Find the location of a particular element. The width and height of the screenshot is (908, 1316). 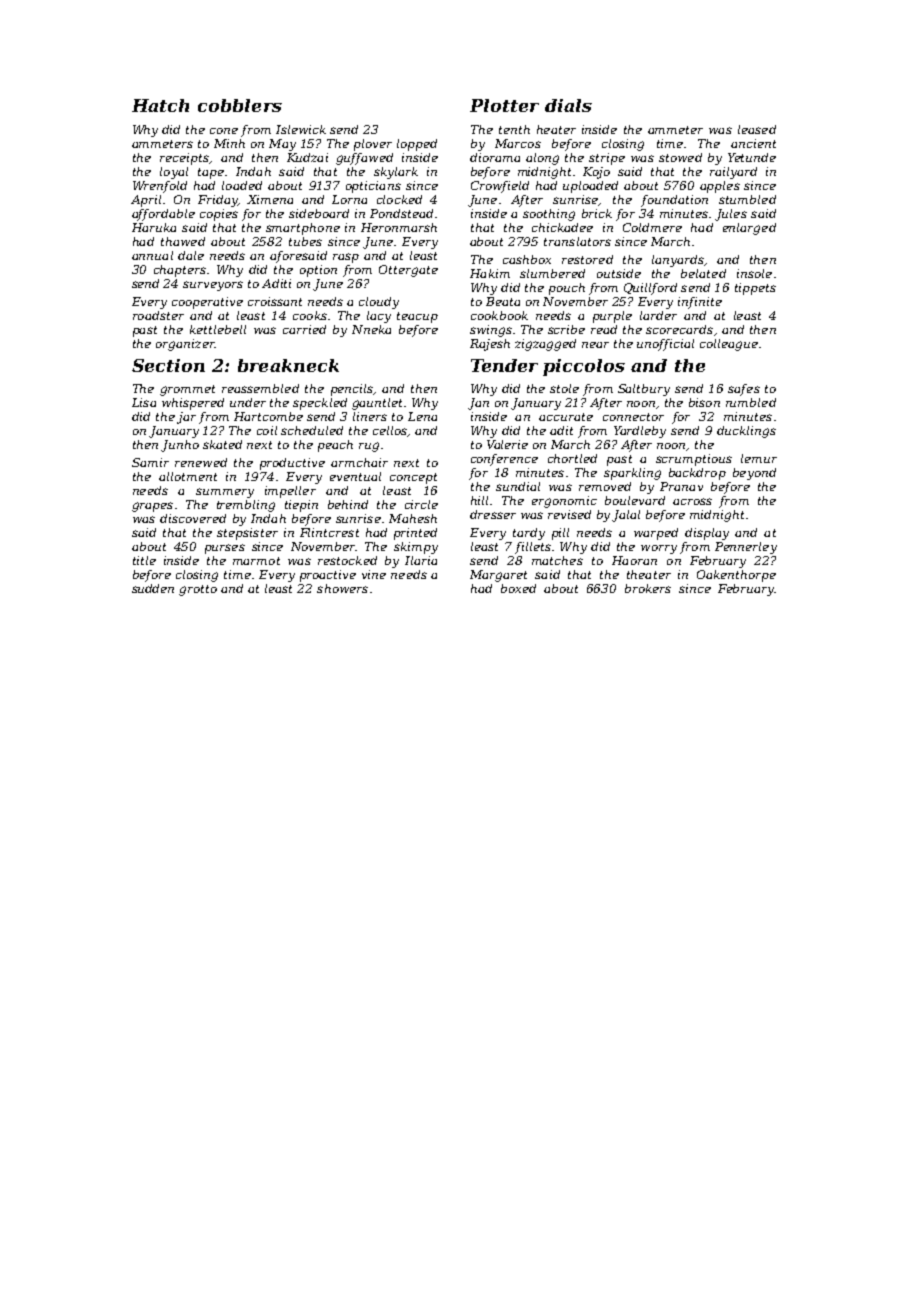

roadster is located at coordinates (158, 315).
